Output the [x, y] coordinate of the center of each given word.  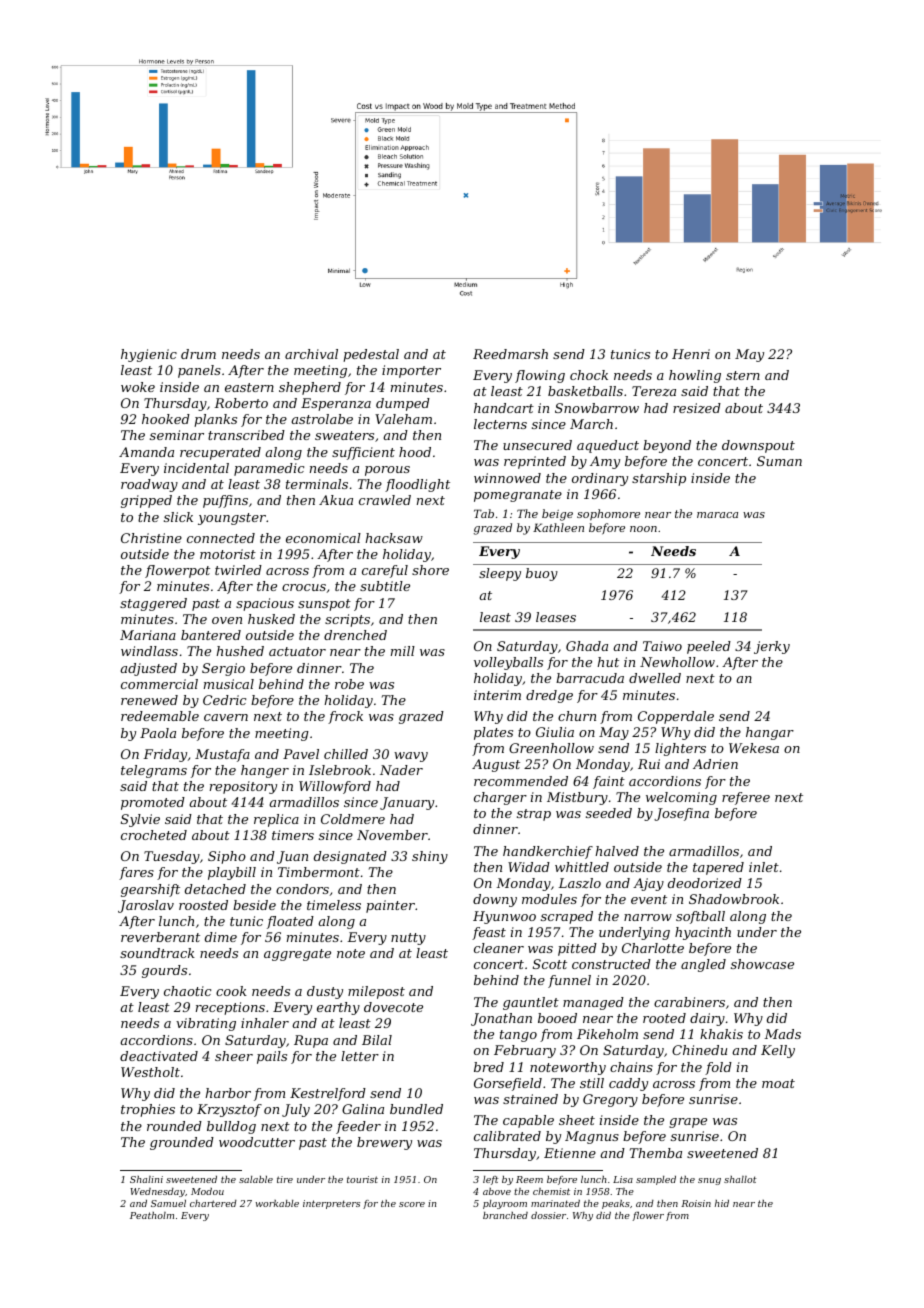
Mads [782, 1034]
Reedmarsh [510, 354]
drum [198, 354]
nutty [408, 939]
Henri [691, 354]
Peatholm [152, 1215]
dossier [548, 1215]
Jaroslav [146, 906]
